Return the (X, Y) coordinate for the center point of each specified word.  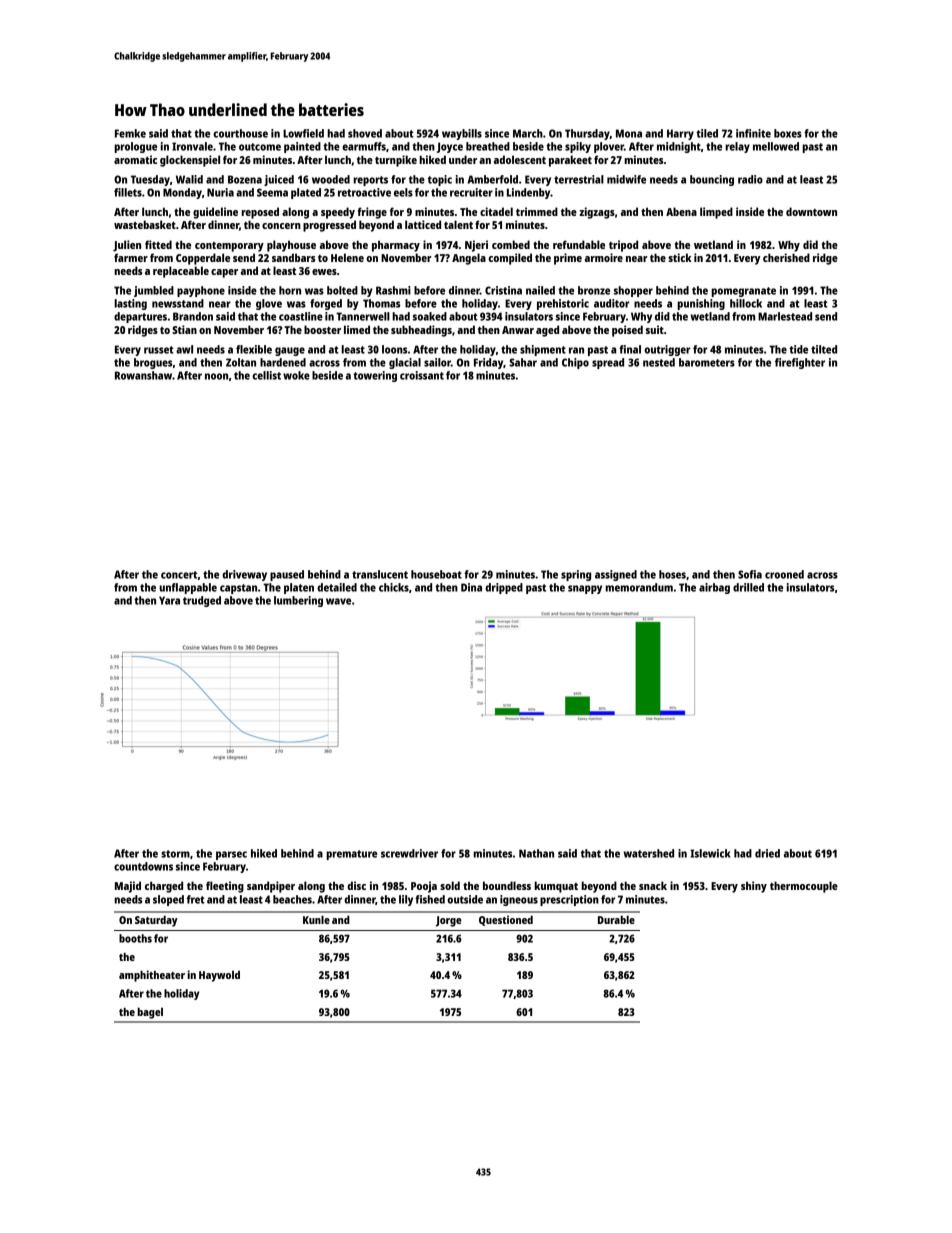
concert (179, 575)
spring (576, 575)
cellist (266, 375)
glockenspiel (190, 161)
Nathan (536, 853)
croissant (422, 375)
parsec (231, 855)
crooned (784, 574)
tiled (707, 133)
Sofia (750, 574)
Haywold (219, 976)
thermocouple (804, 887)
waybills (462, 134)
